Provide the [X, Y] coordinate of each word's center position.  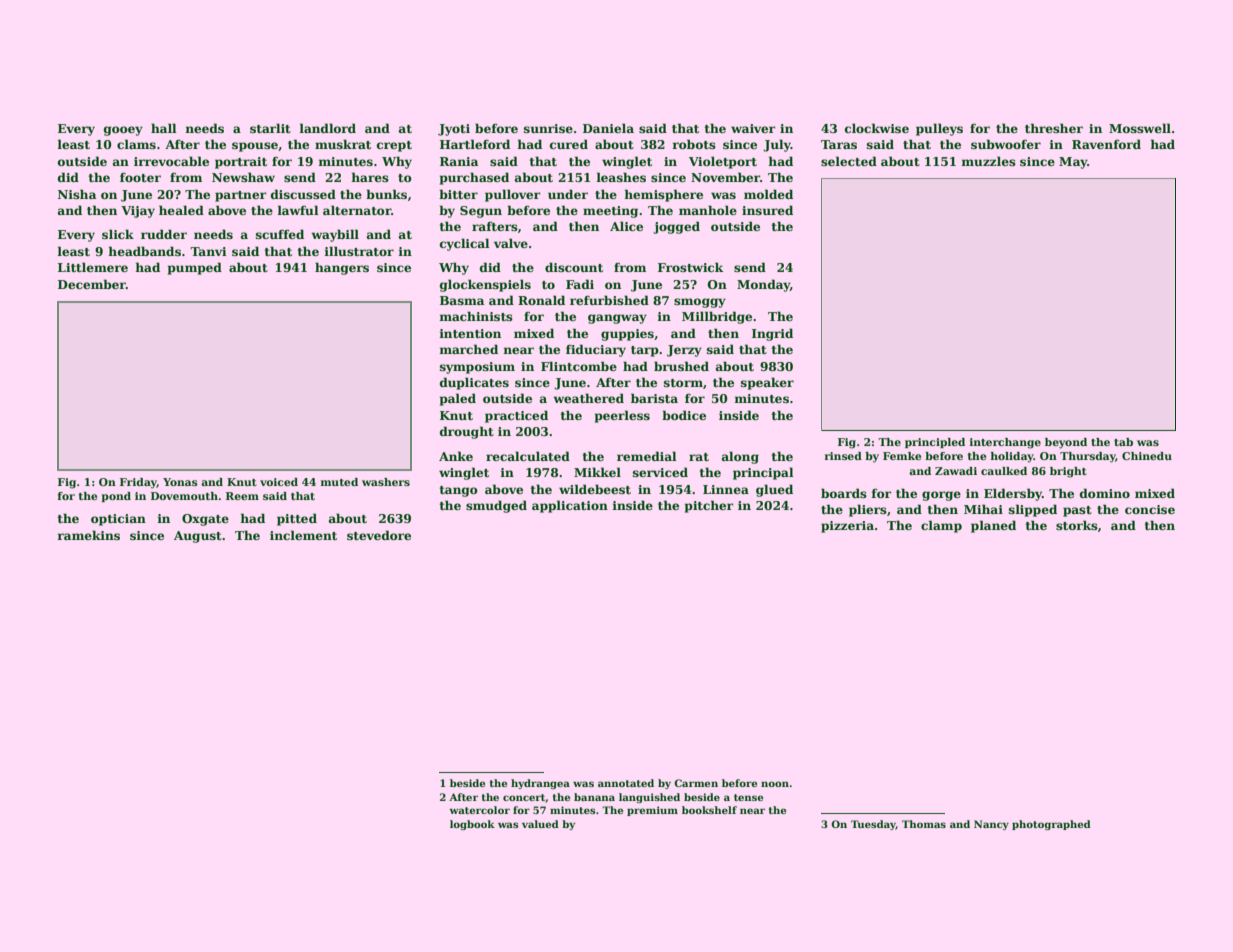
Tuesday [873, 825]
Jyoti [454, 130]
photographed [1051, 825]
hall [164, 128]
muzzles [989, 161]
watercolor [479, 810]
